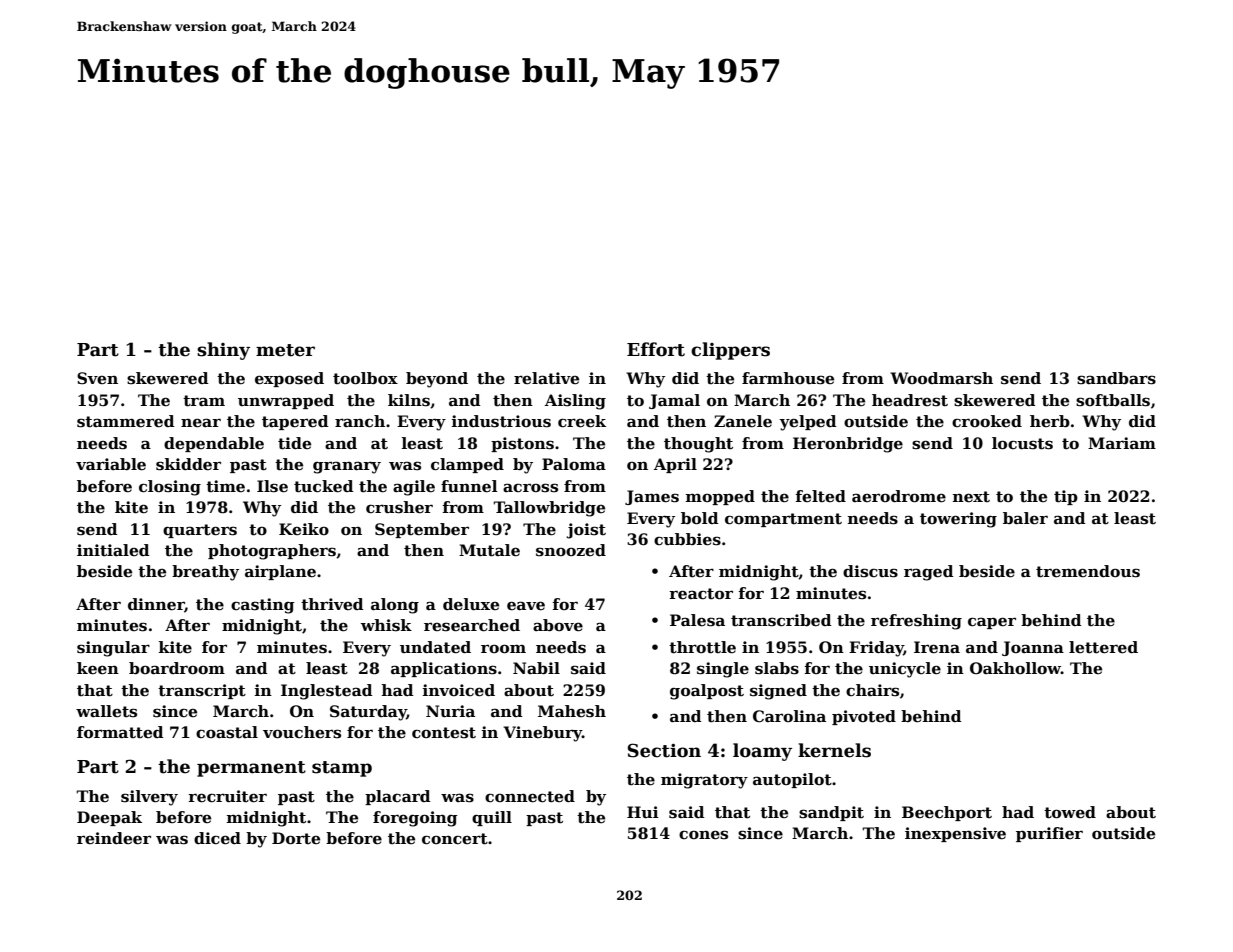 The width and height of the image is (1233, 952). What do you see at coordinates (687, 539) in the image?
I see `cubbies` at bounding box center [687, 539].
